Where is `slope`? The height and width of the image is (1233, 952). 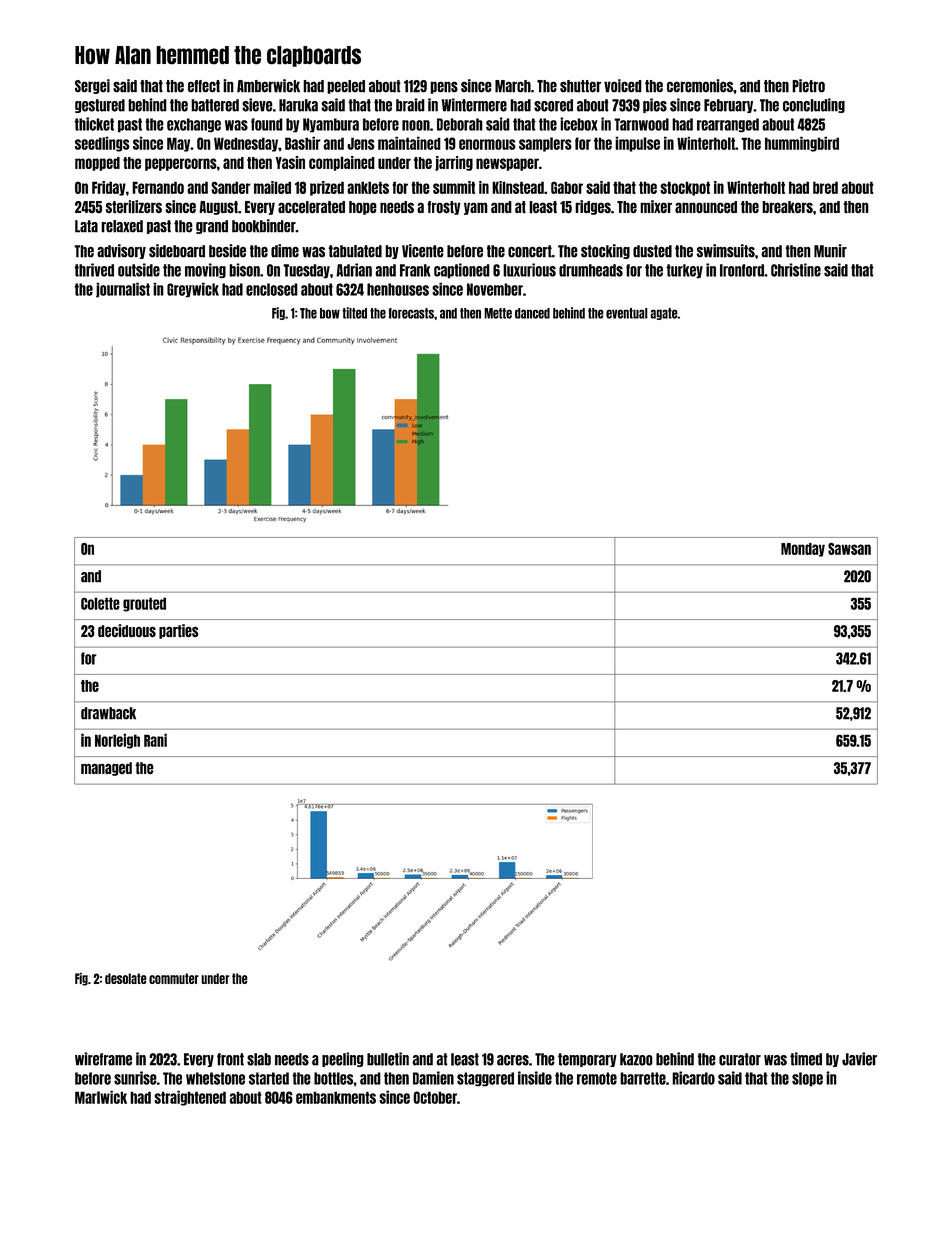
slope is located at coordinates (807, 1079).
